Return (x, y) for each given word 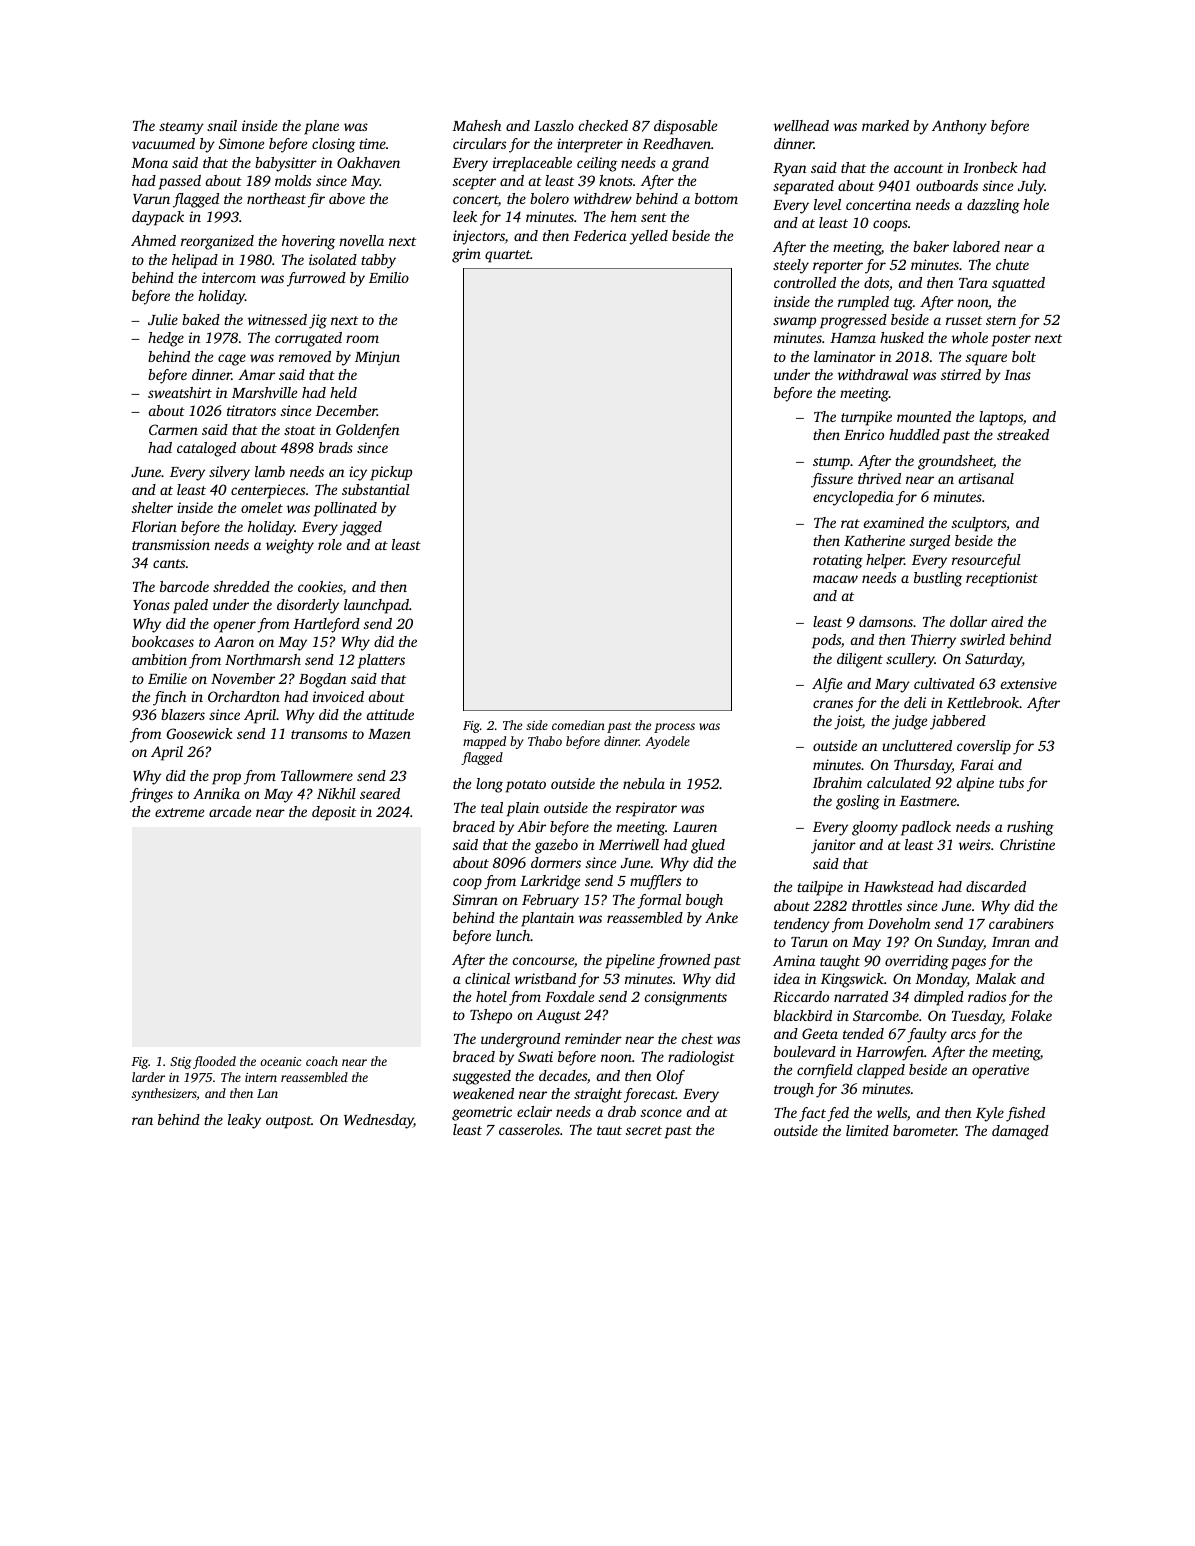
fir (316, 200)
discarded (996, 886)
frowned (683, 961)
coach (322, 1061)
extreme (179, 812)
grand (690, 164)
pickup (391, 473)
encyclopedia (853, 498)
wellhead (801, 125)
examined (894, 522)
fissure (832, 480)
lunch (513, 935)
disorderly (308, 606)
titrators (251, 410)
